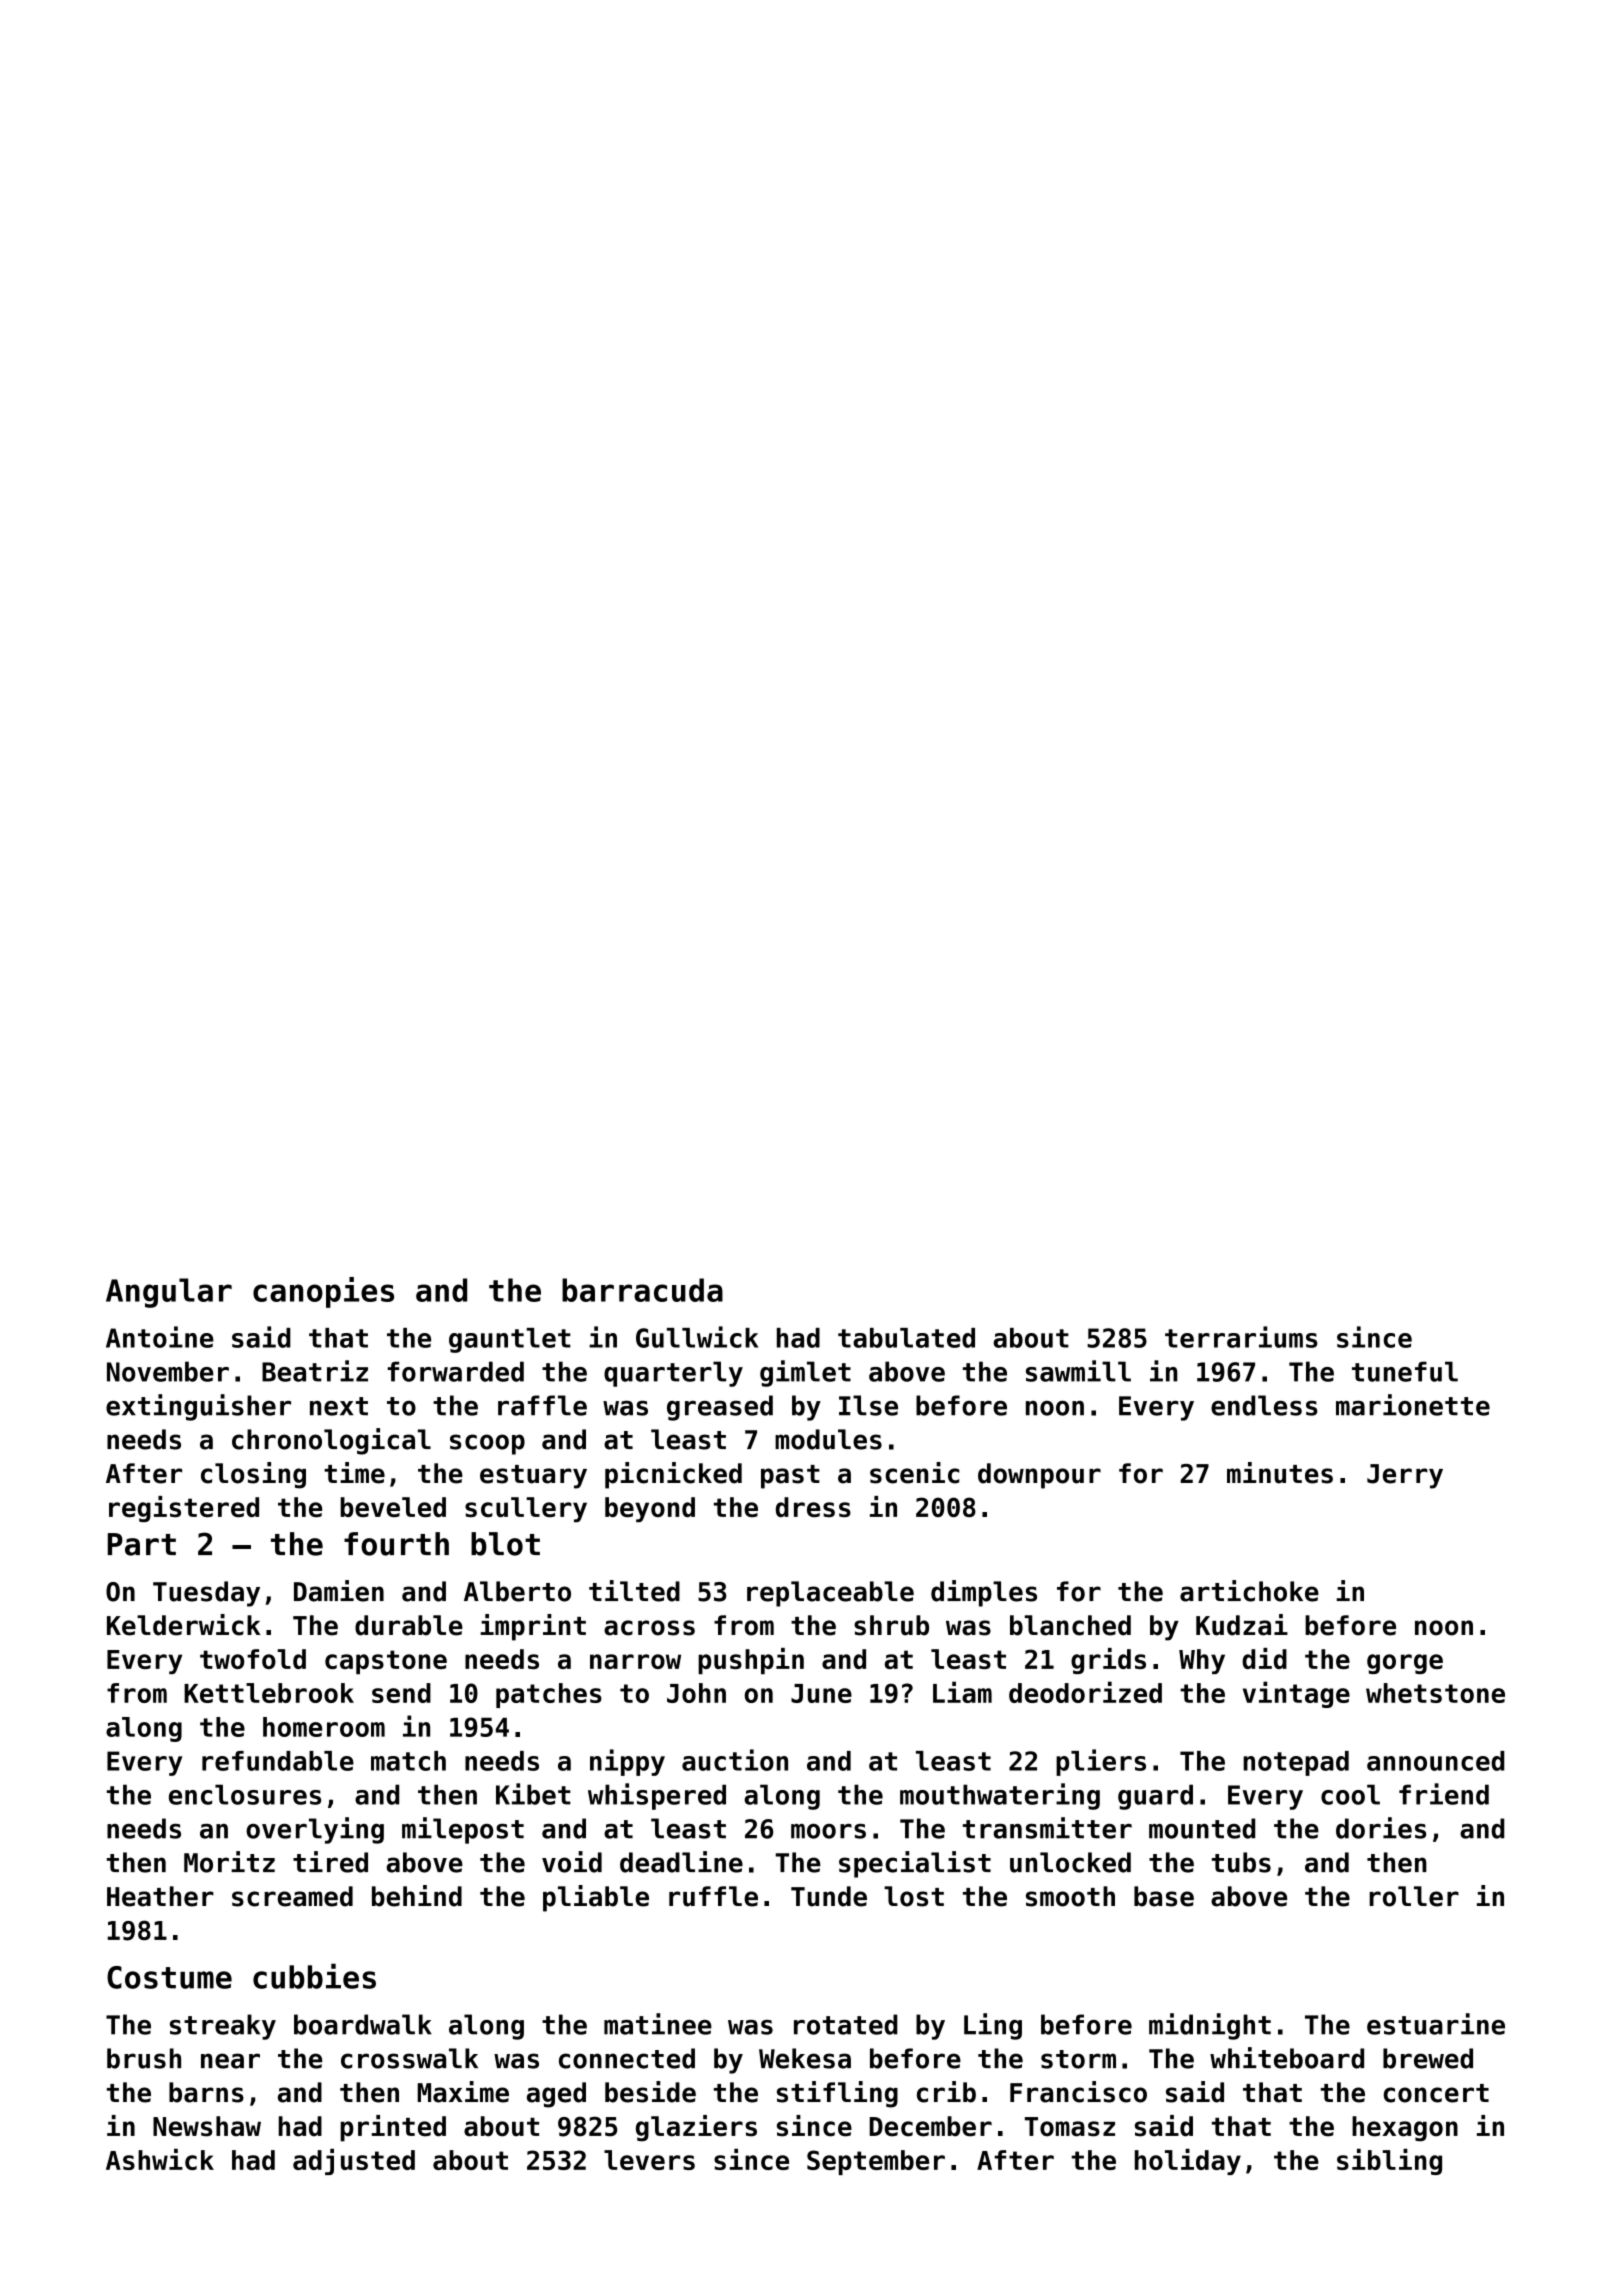 Image resolution: width=1620 pixels, height=2292 pixels. What do you see at coordinates (354, 2162) in the screenshot?
I see `adjusted` at bounding box center [354, 2162].
